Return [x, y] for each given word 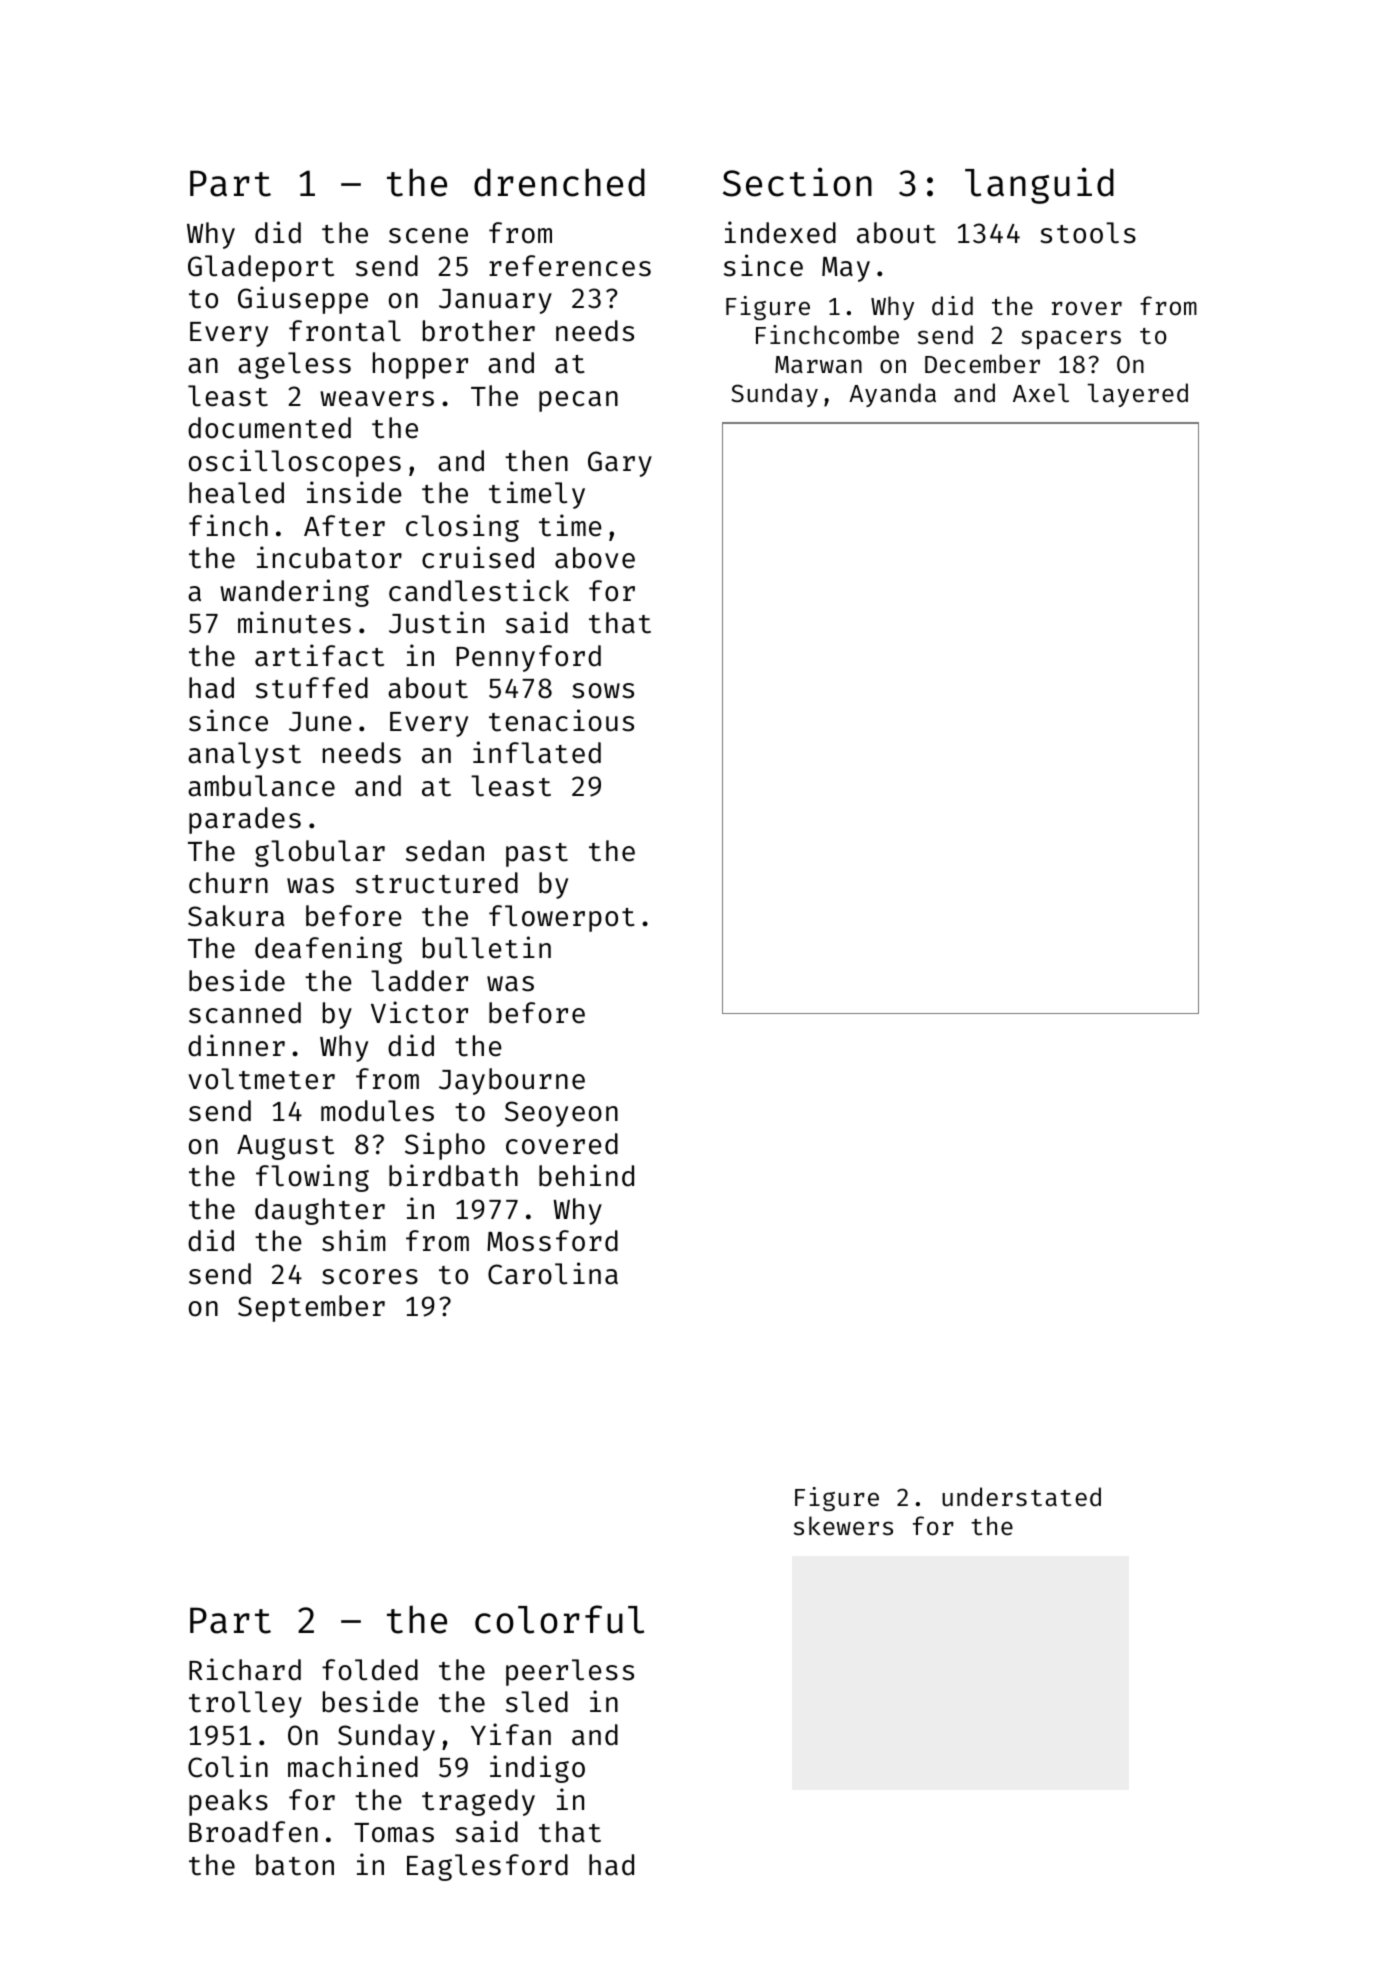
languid [1039, 185]
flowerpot [562, 918]
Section [797, 182]
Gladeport [261, 268]
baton [295, 1865]
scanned [245, 1013]
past [537, 855]
